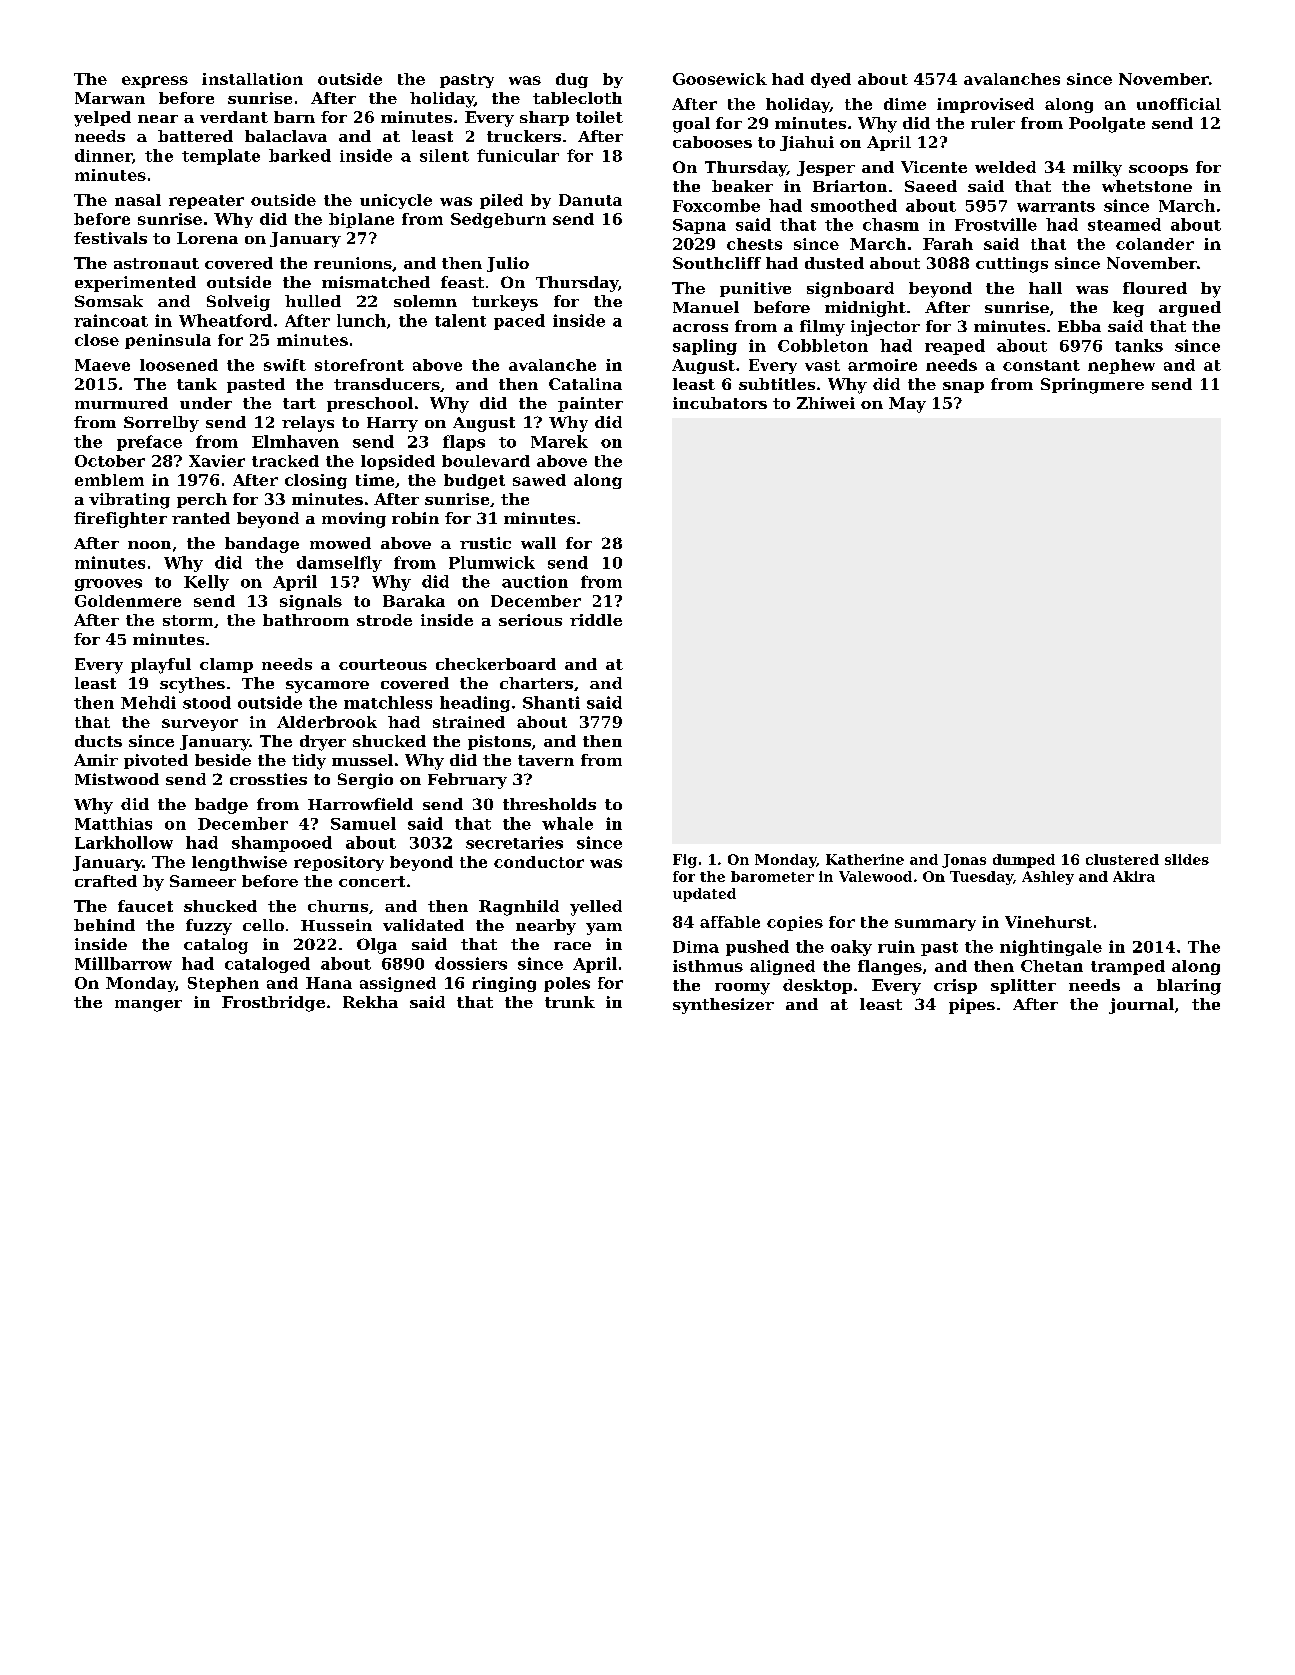 Image resolution: width=1295 pixels, height=1675 pixels. Describe the element at coordinates (538, 543) in the screenshot. I see `wall` at that location.
